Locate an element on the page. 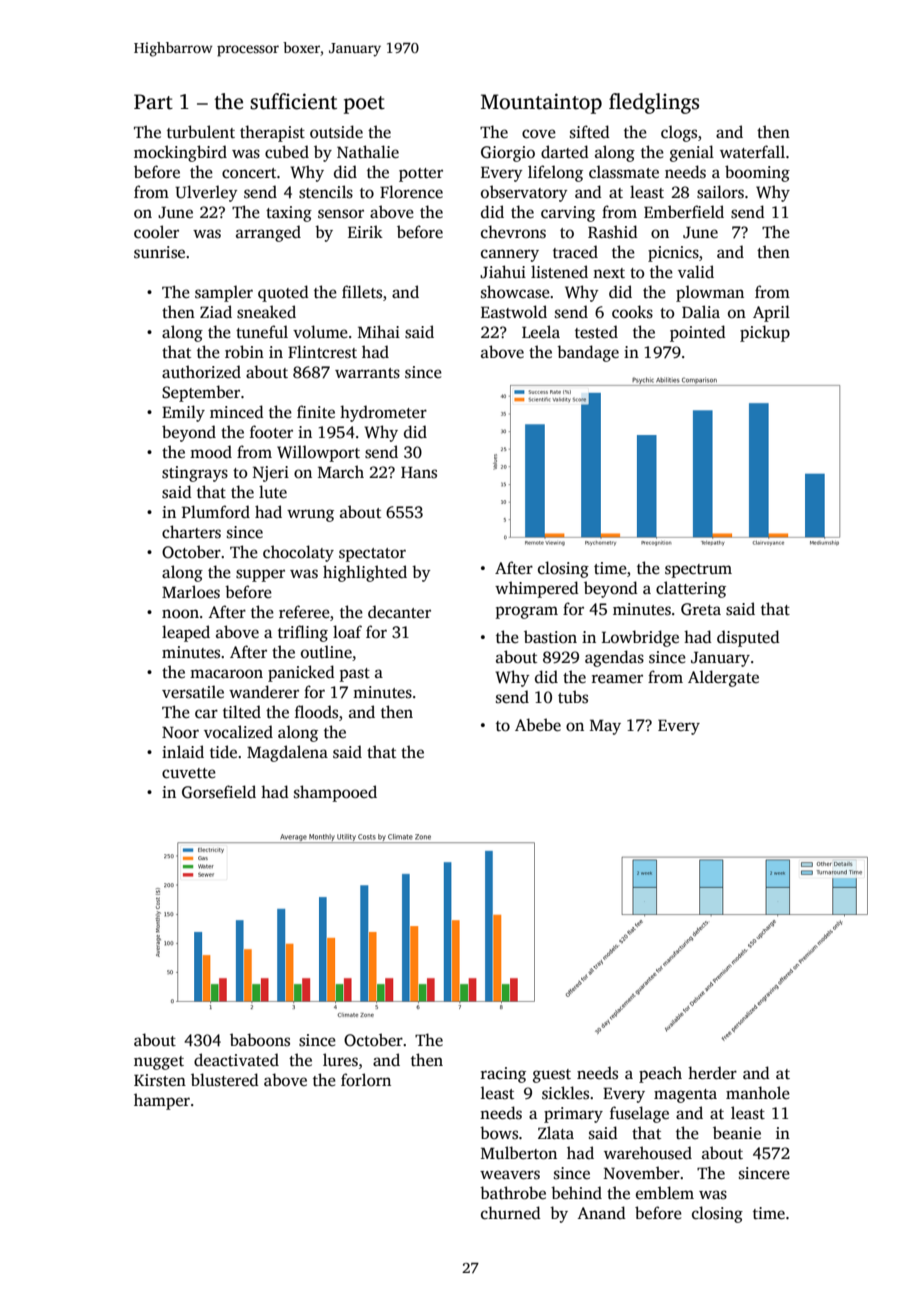  fledglings is located at coordinates (654, 103).
